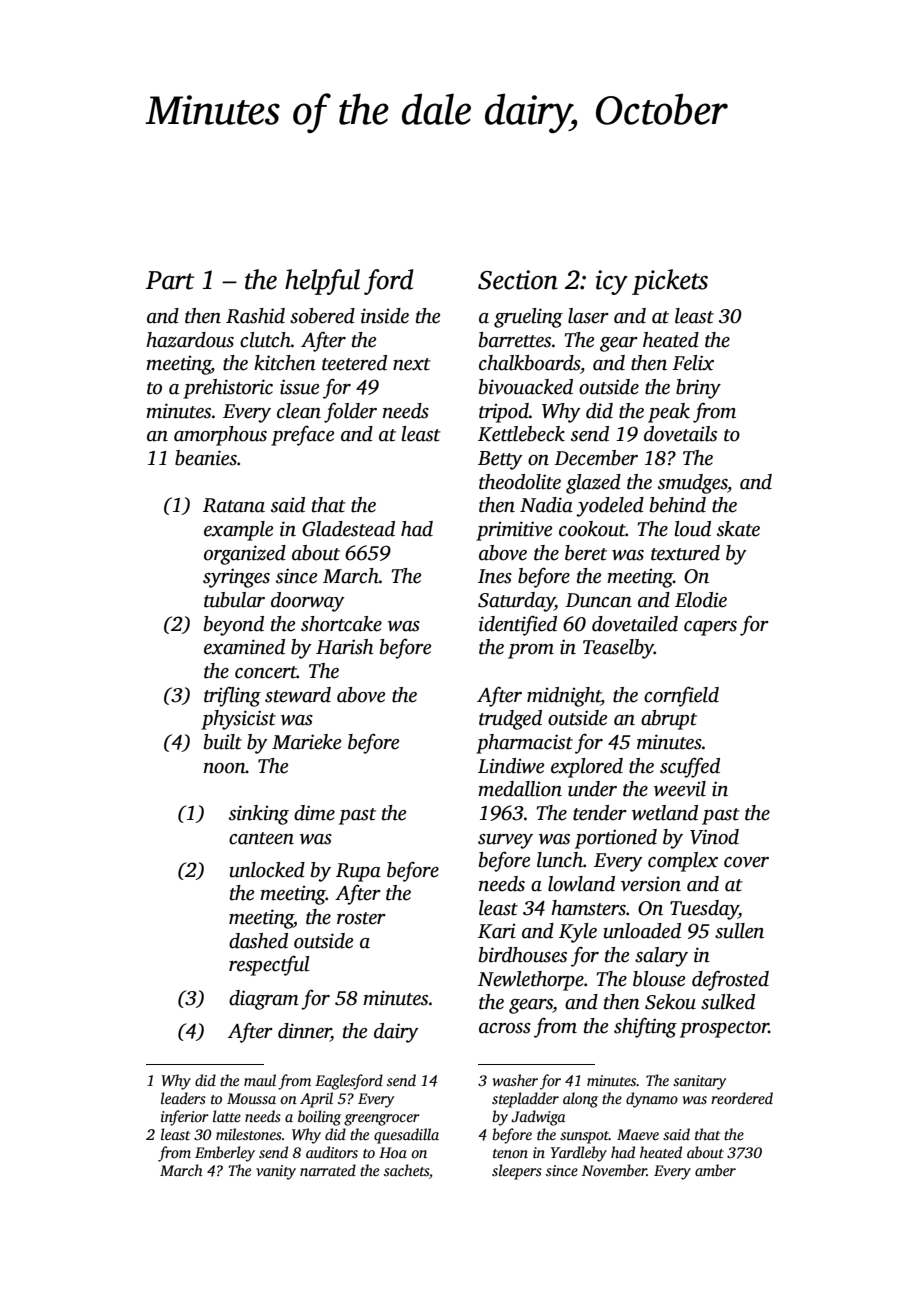 This page has height=1314, width=924. I want to click on Saturday, so click(516, 602).
